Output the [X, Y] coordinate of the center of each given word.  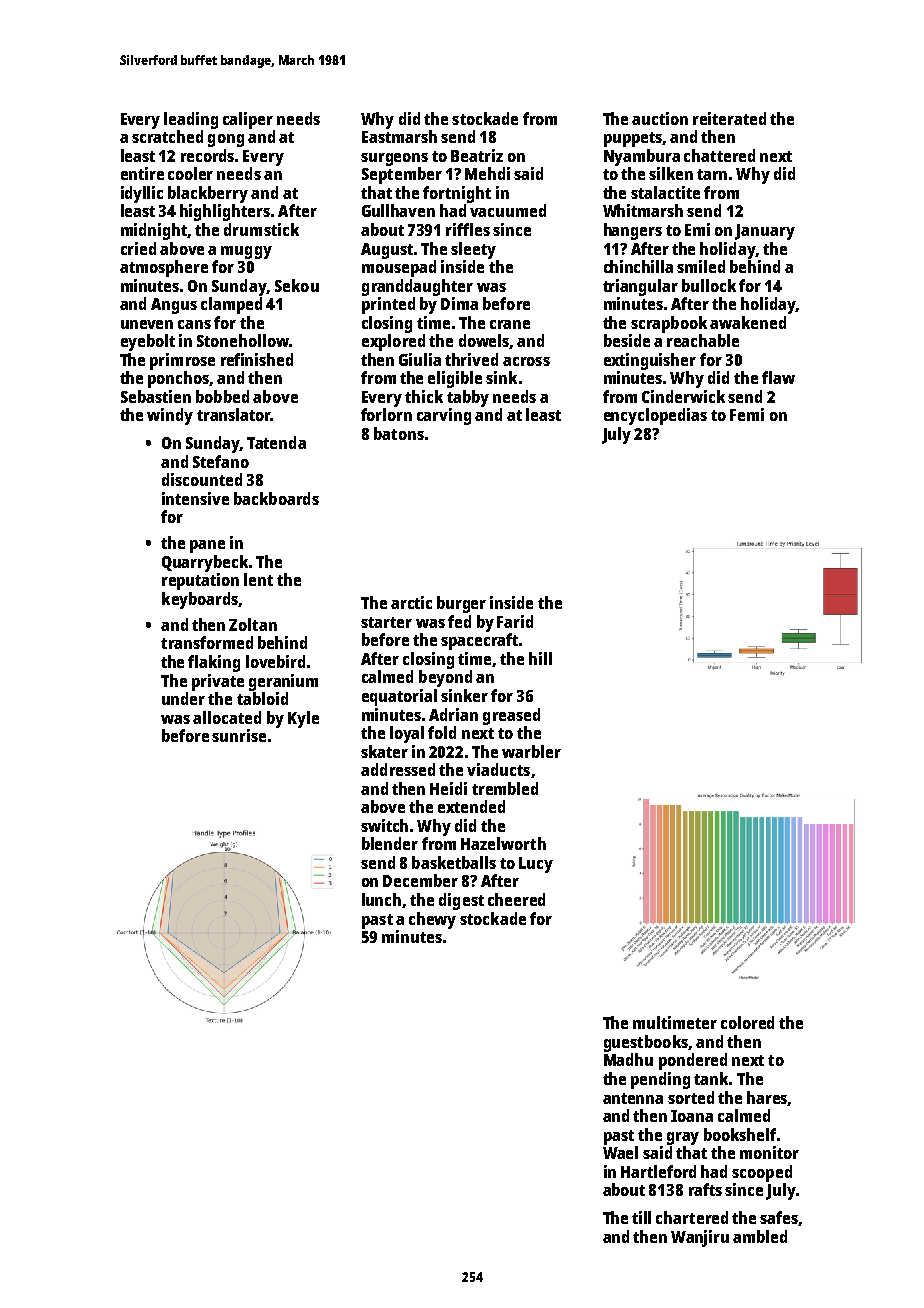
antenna [633, 1098]
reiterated [729, 118]
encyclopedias [655, 416]
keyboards [200, 600]
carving [444, 416]
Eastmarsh [399, 136]
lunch [381, 899]
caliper [248, 120]
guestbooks [646, 1043]
